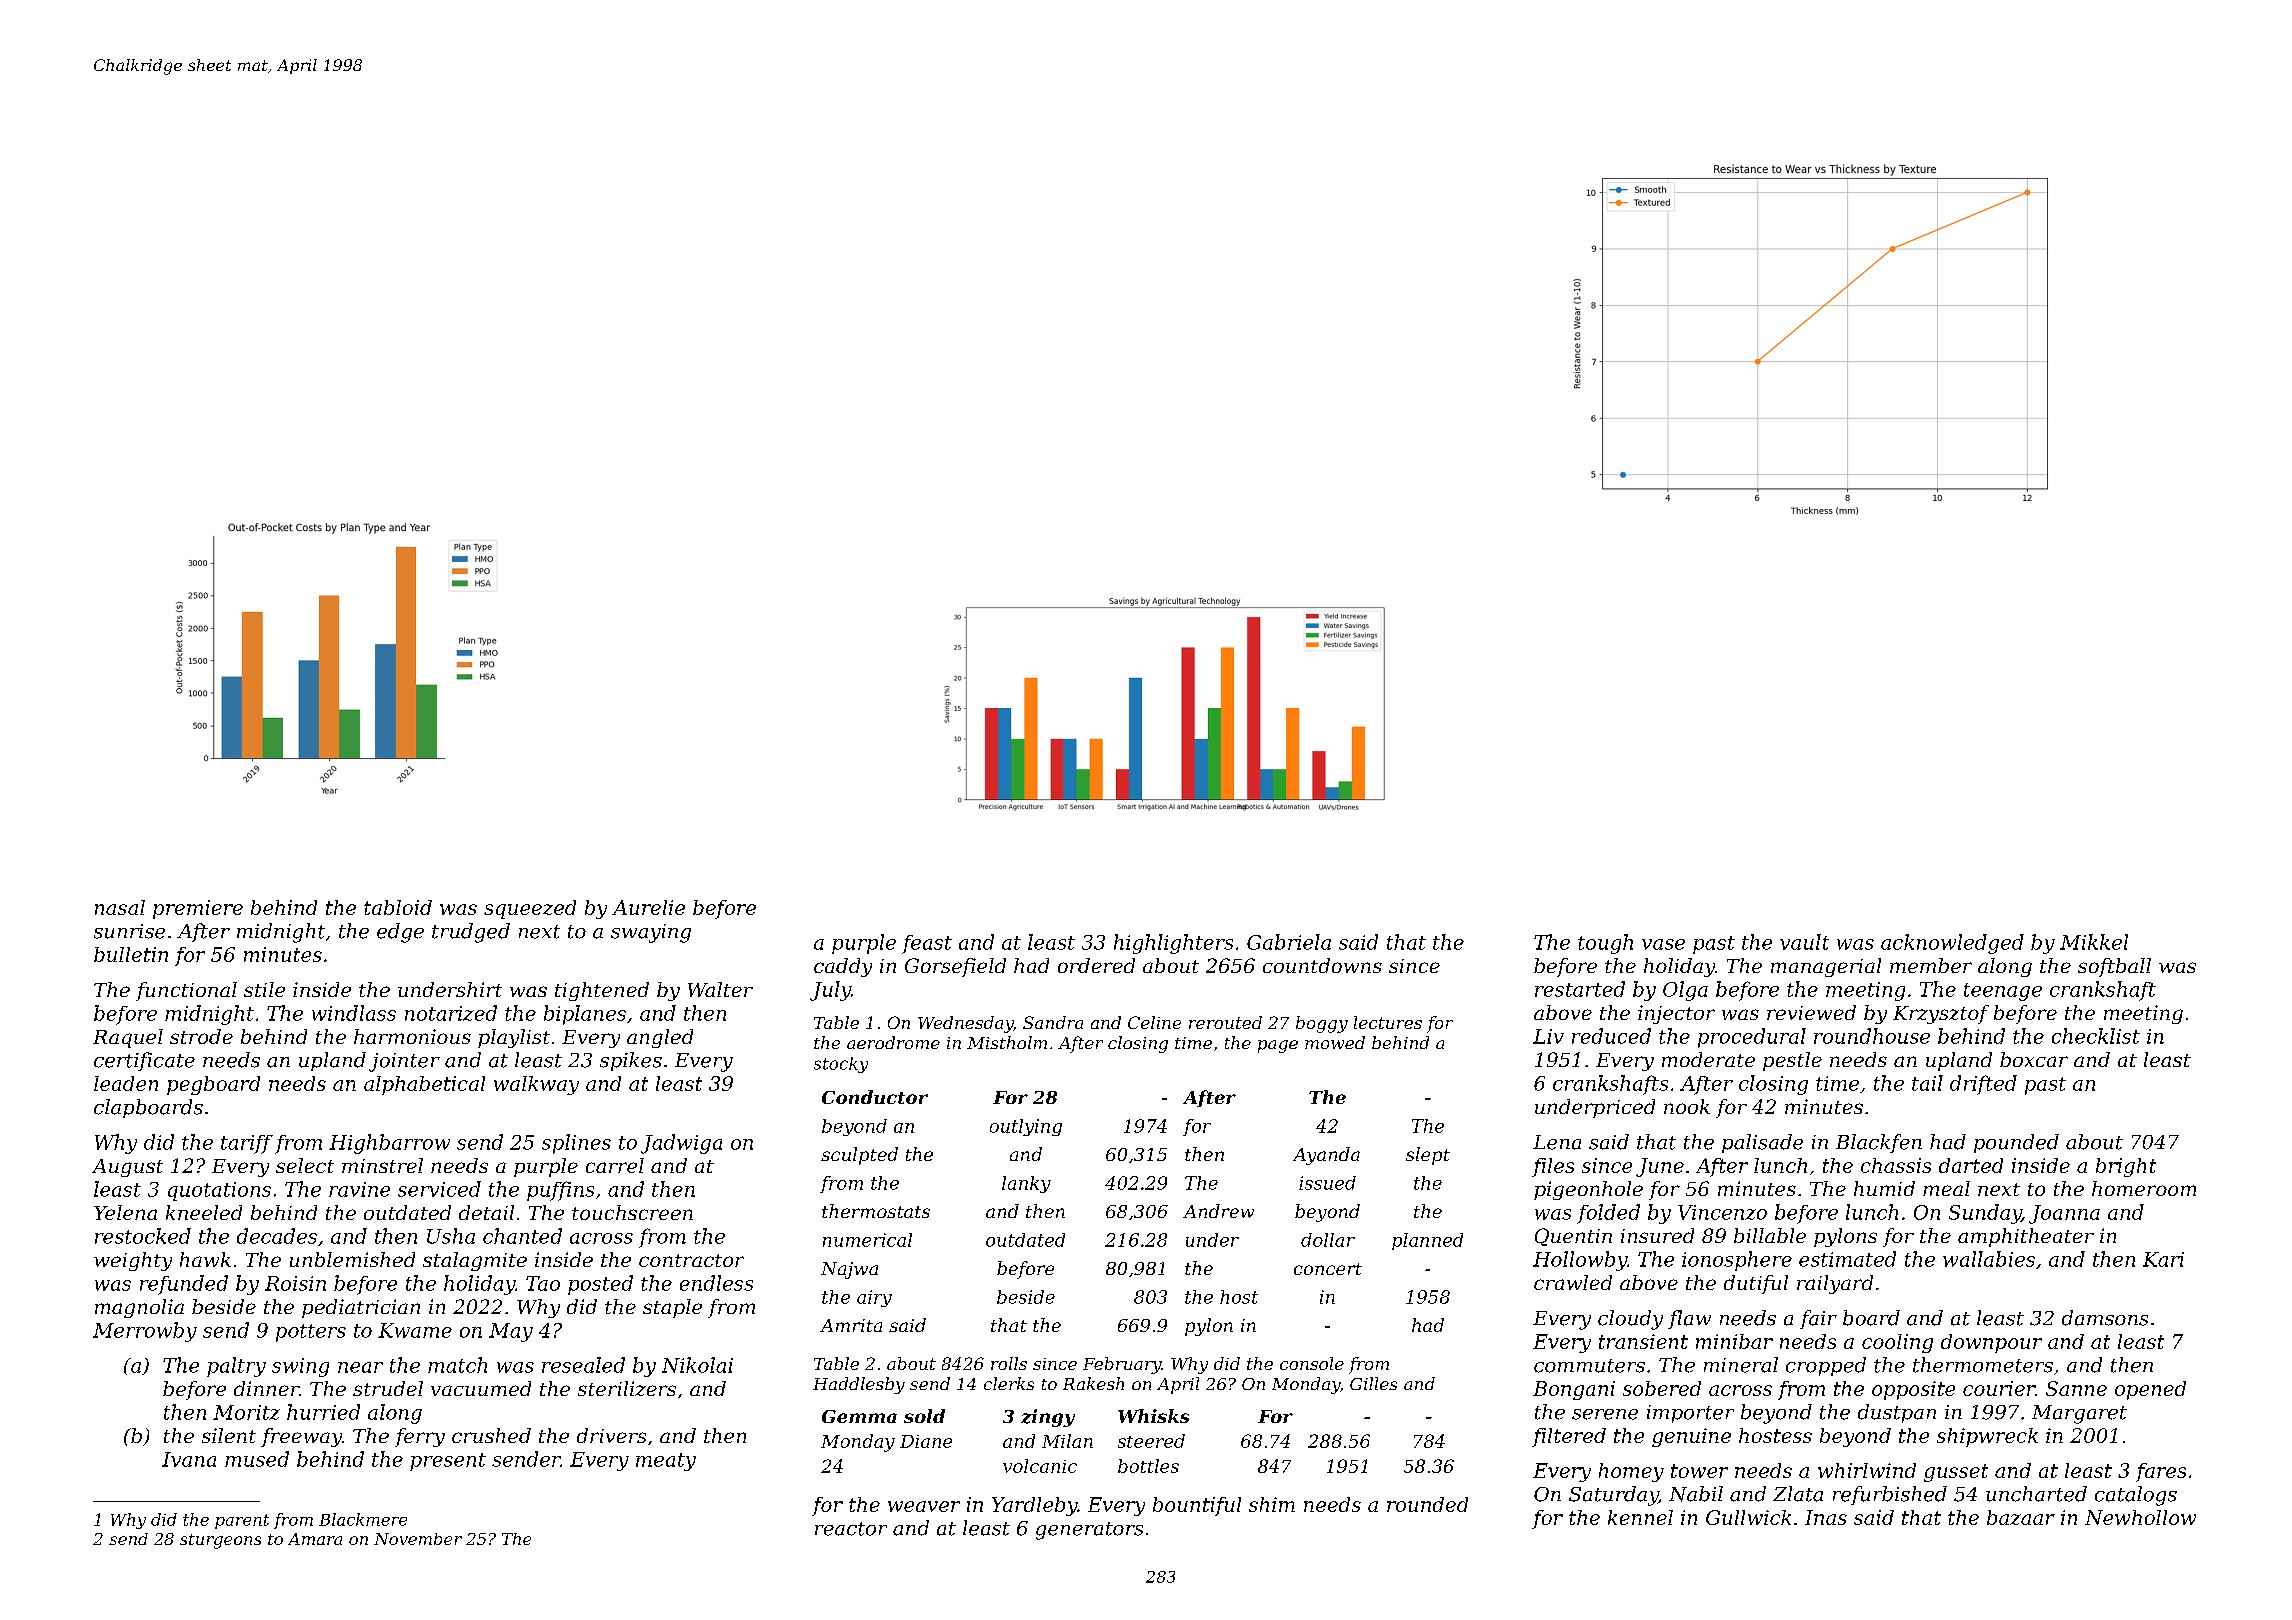 Image resolution: width=2292 pixels, height=1620 pixels. I want to click on bulletin, so click(131, 954).
